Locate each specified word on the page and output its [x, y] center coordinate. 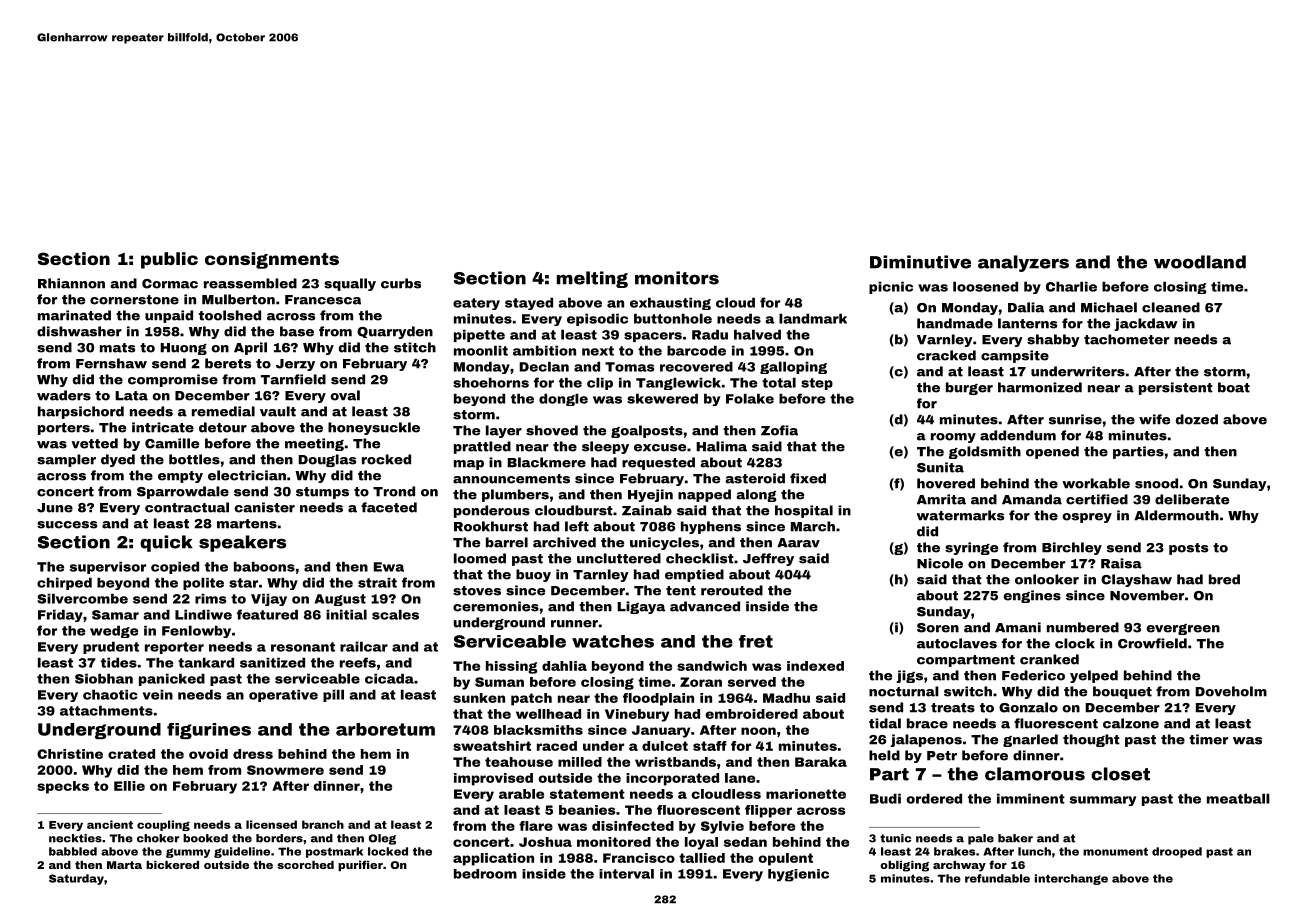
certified [1097, 499]
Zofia [779, 430]
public [169, 260]
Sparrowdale [183, 492]
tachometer [1126, 339]
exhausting [670, 303]
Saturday [76, 879]
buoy [533, 575]
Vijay [269, 599]
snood [1156, 483]
